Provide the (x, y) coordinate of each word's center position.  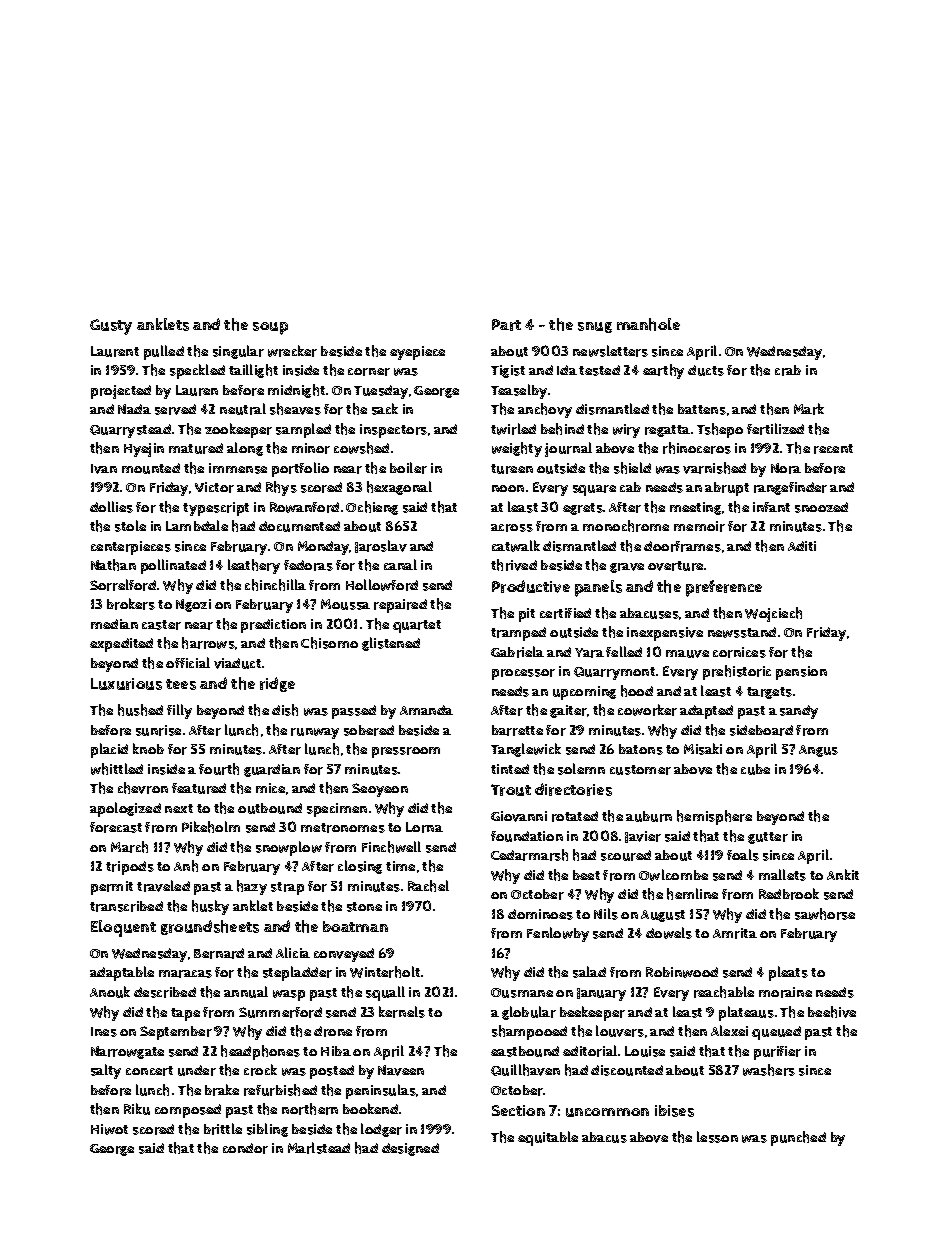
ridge (277, 684)
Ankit (843, 874)
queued (776, 1033)
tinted (510, 769)
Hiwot (109, 1129)
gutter (768, 838)
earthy (663, 371)
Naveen (401, 1070)
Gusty (111, 327)
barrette (517, 730)
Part (506, 325)
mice (270, 788)
